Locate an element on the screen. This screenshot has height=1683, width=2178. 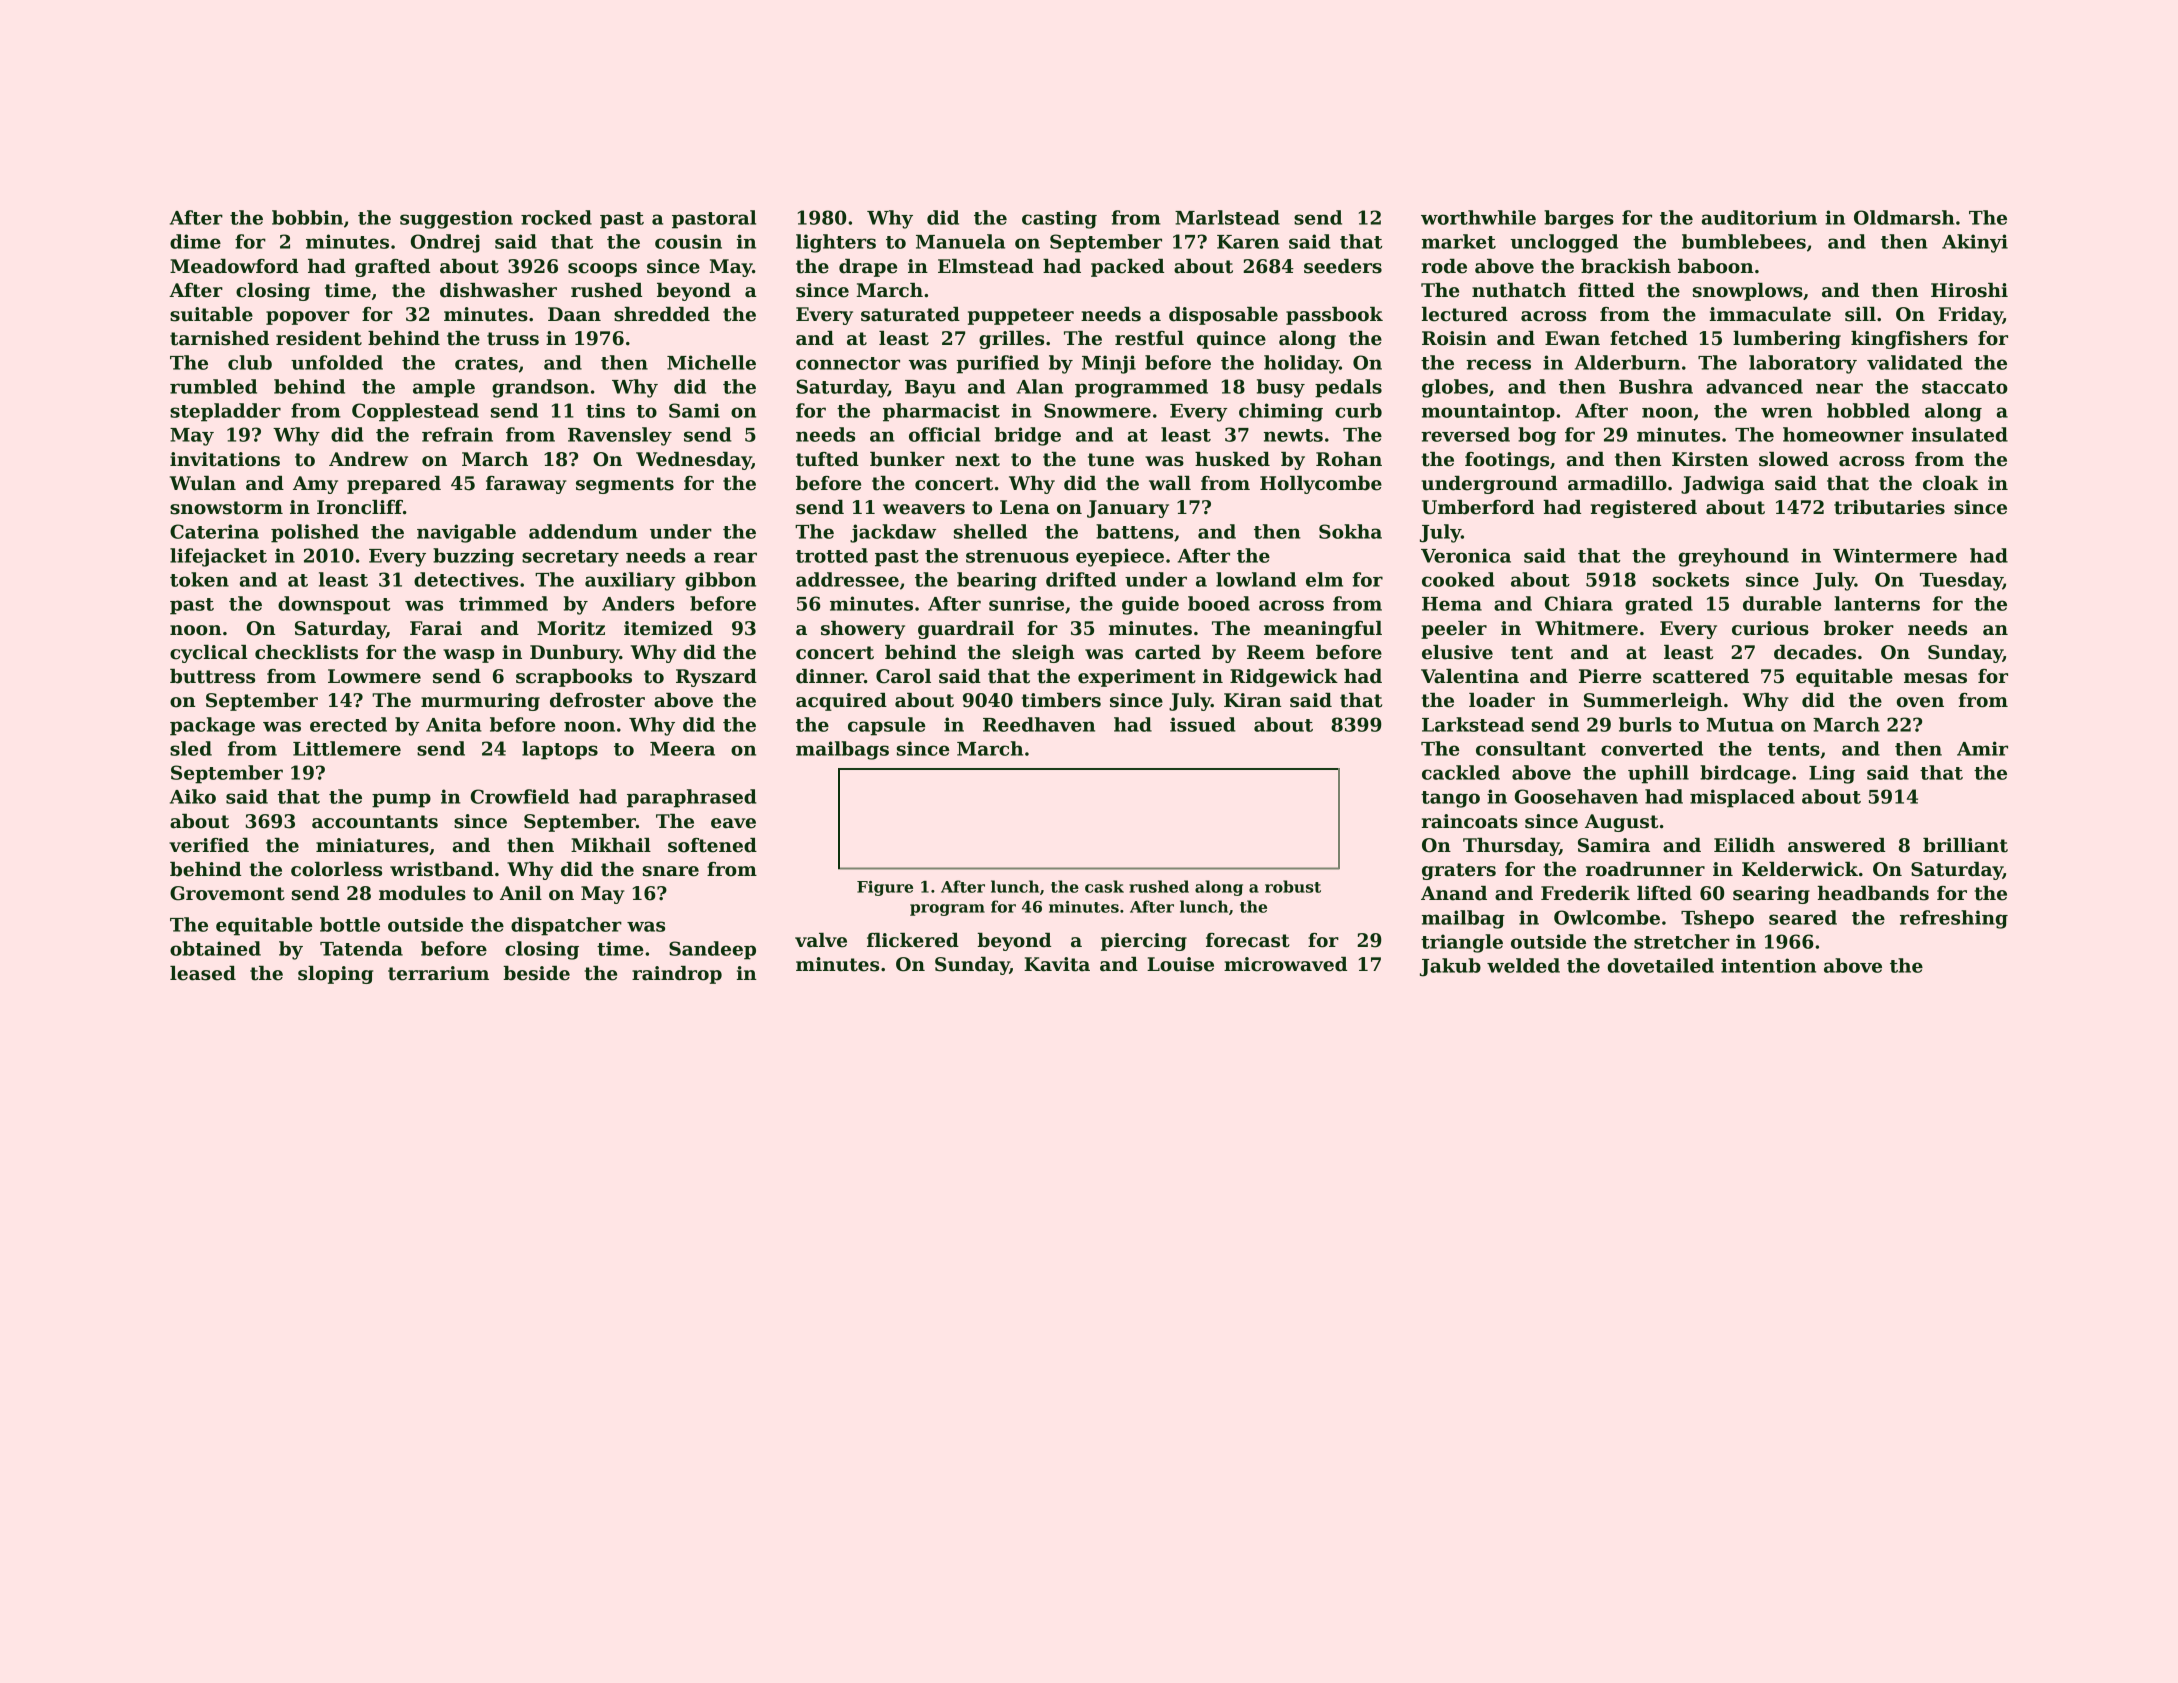
chiming is located at coordinates (1281, 412).
